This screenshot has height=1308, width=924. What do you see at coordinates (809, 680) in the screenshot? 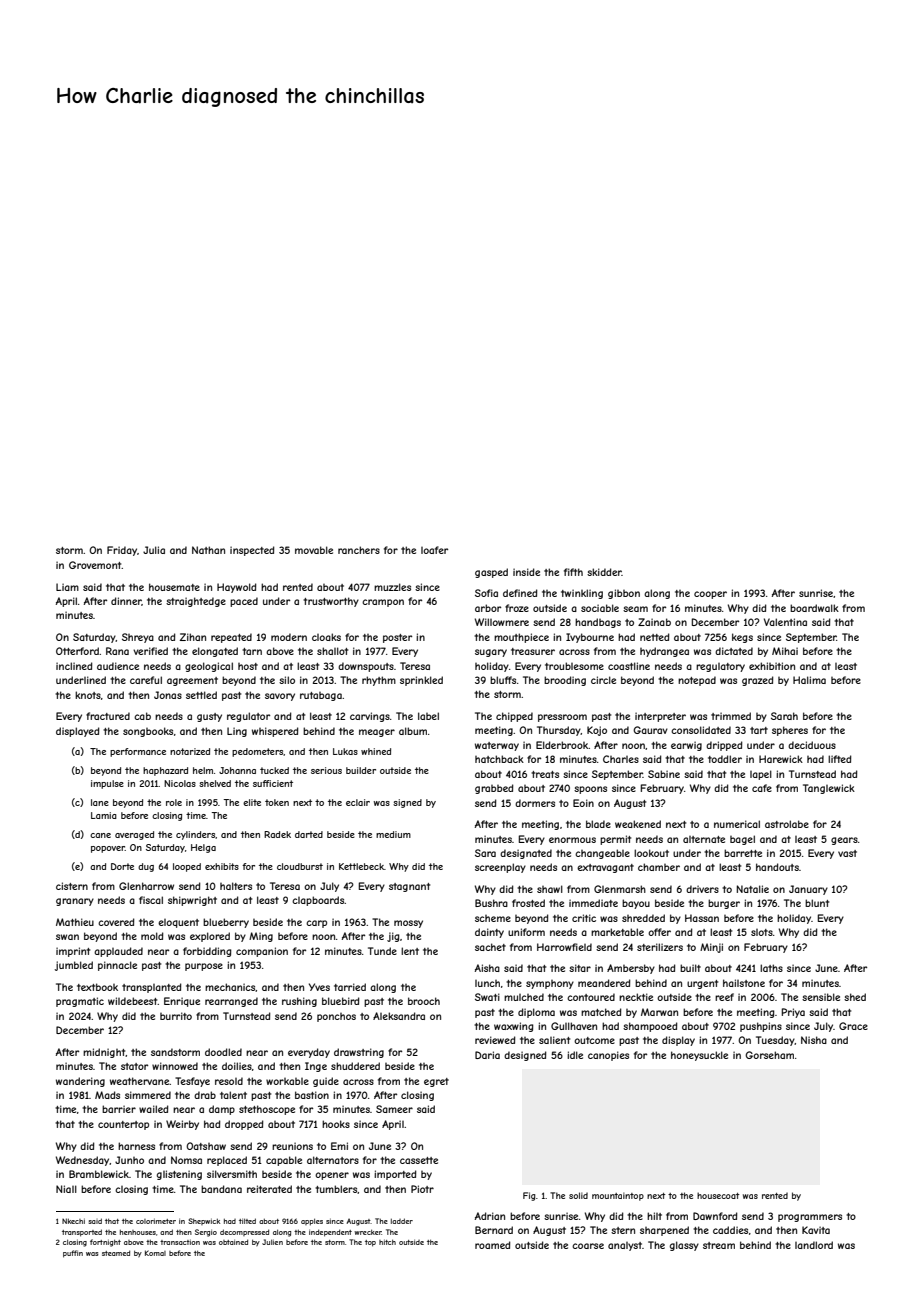
I see `Halima` at bounding box center [809, 680].
